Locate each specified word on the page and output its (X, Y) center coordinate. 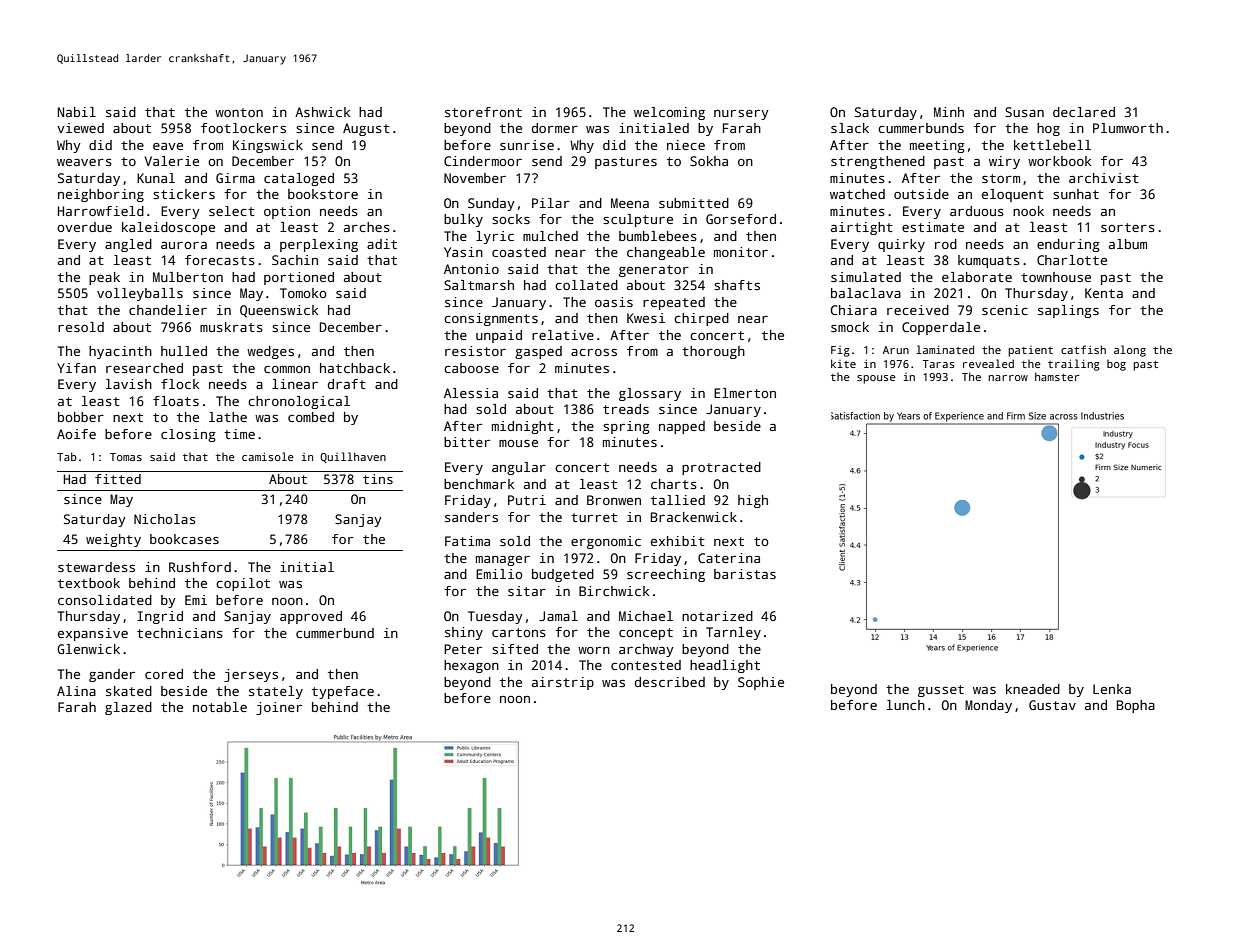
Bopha (1136, 706)
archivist (1104, 178)
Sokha (709, 161)
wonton (239, 112)
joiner (279, 708)
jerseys (251, 675)
